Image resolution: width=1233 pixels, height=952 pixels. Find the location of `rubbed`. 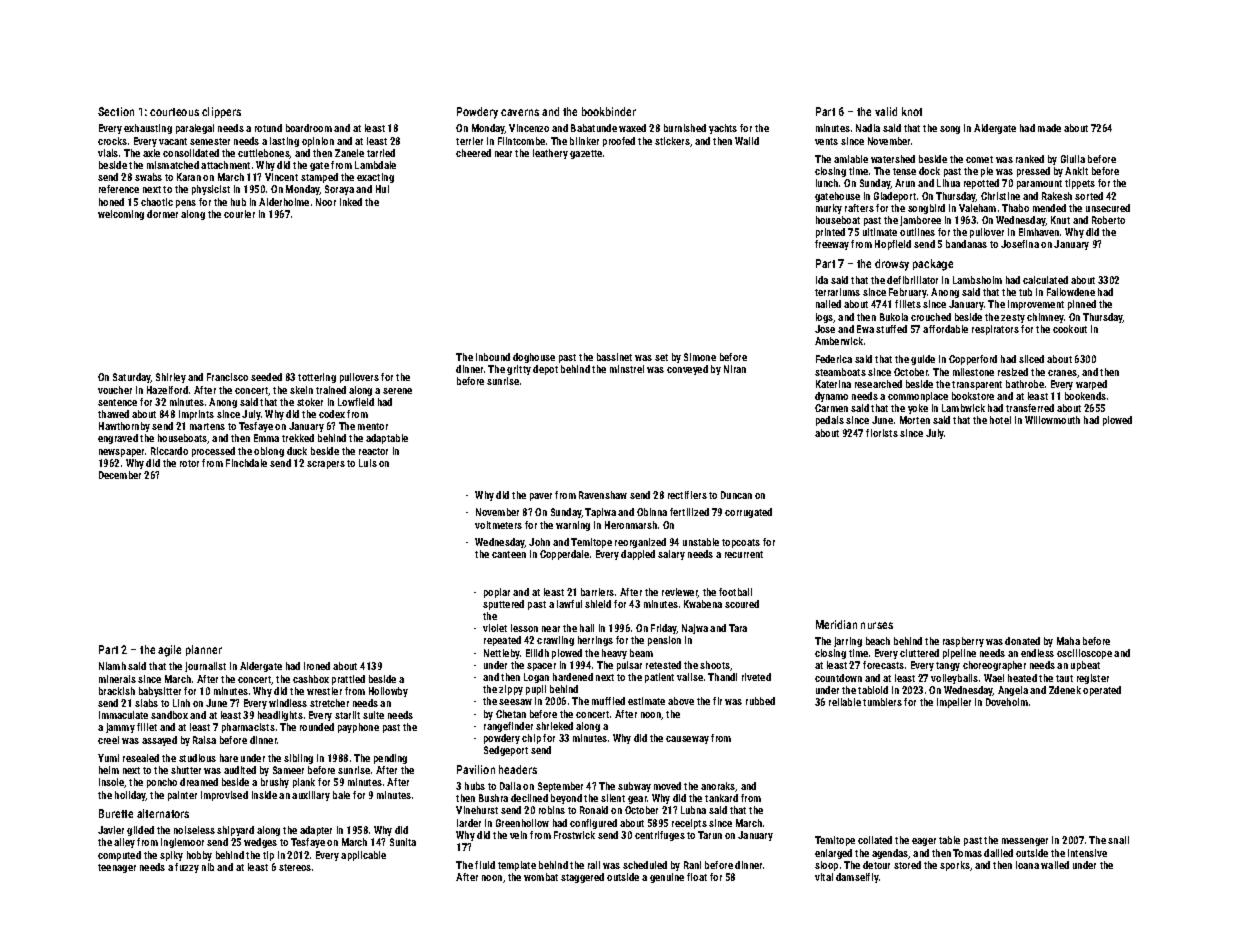

rubbed is located at coordinates (760, 701).
